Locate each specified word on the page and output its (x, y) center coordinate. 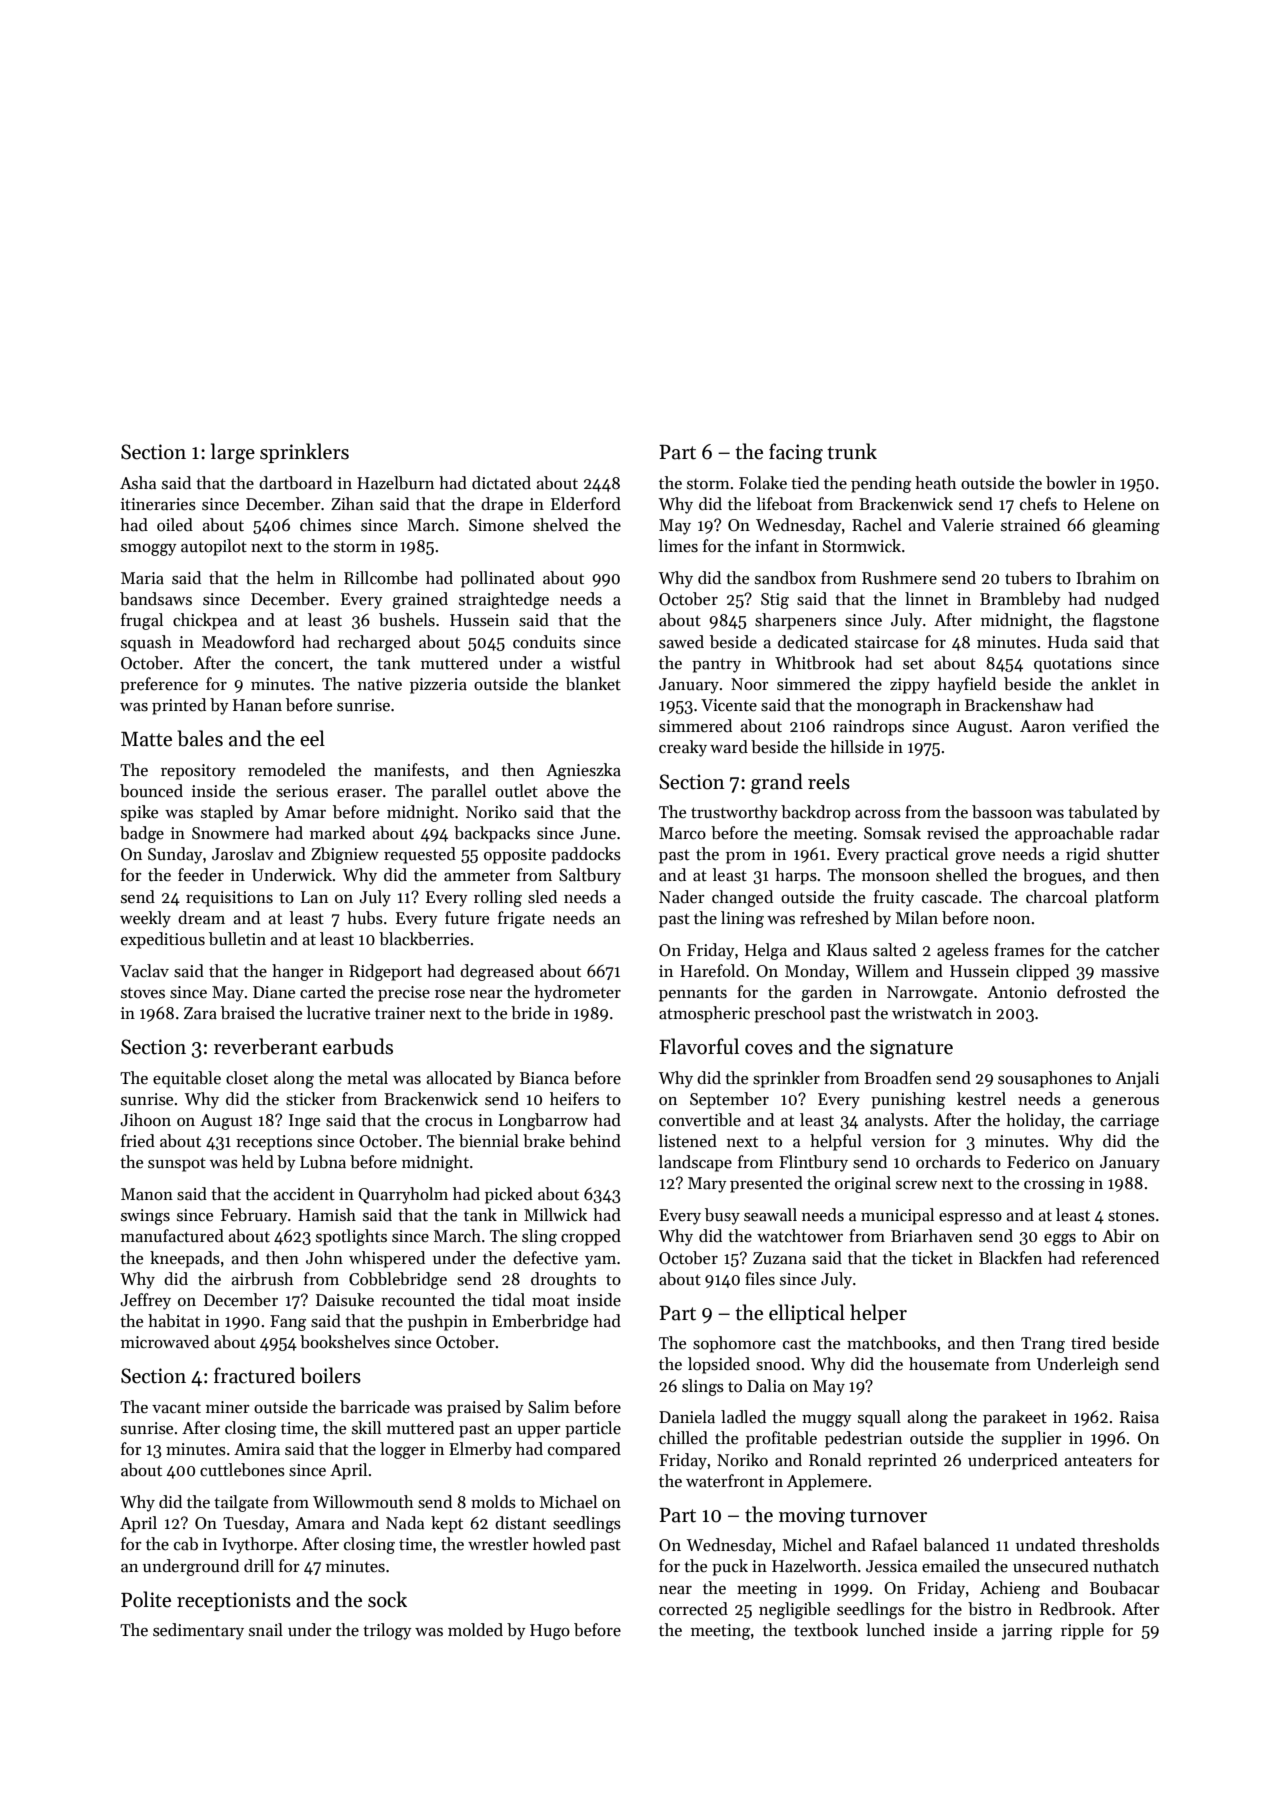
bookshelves (345, 1342)
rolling (498, 898)
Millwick (555, 1215)
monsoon (896, 877)
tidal (508, 1300)
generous (1125, 1103)
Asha (138, 483)
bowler (1071, 483)
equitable (187, 1079)
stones (1131, 1216)
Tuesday (254, 1524)
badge (142, 834)
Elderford (586, 504)
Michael (568, 1502)
